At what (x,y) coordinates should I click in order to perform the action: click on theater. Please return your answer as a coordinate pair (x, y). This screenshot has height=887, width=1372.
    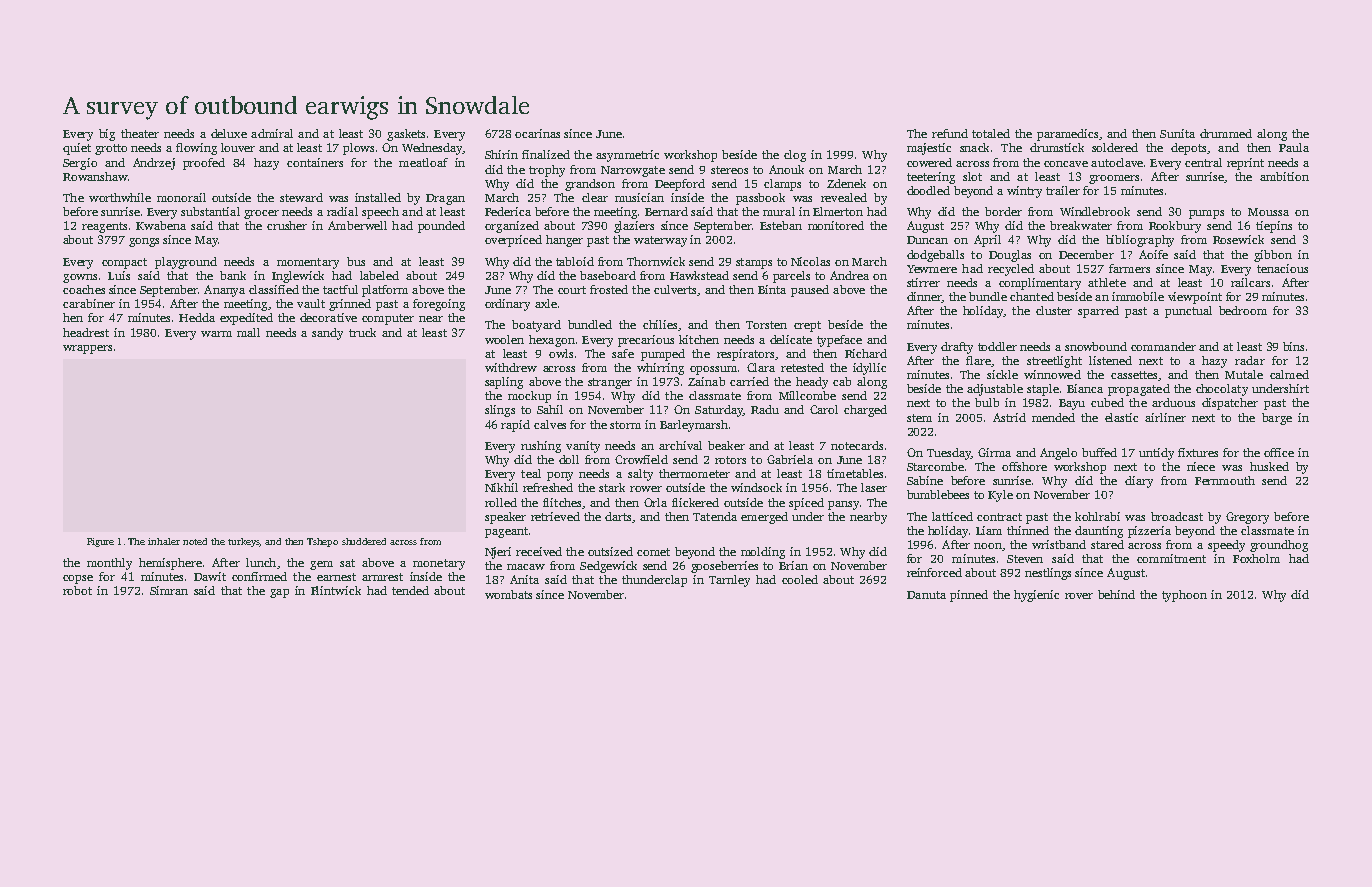
    Looking at the image, I should click on (140, 133).
